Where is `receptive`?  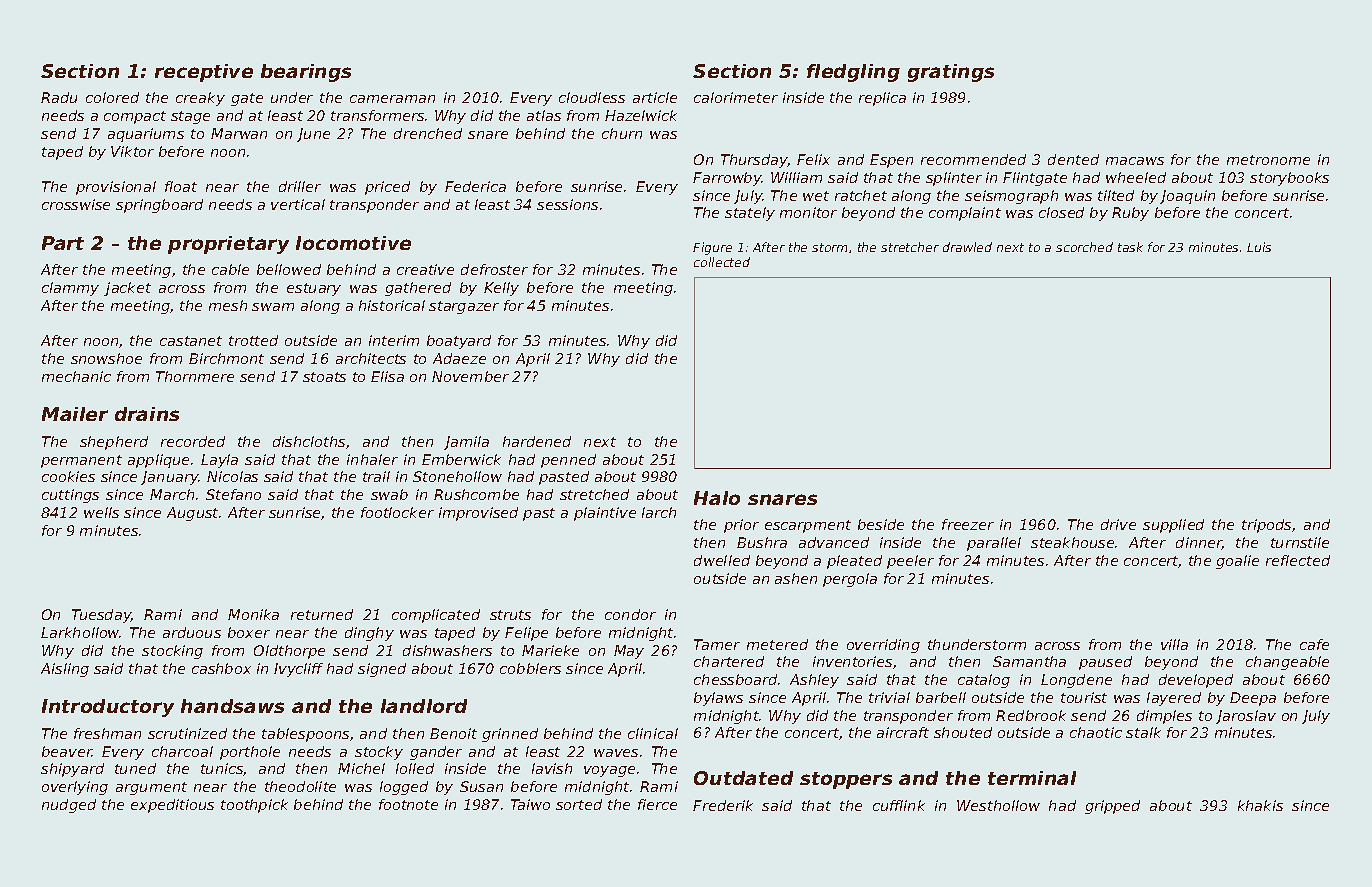 receptive is located at coordinates (204, 73).
